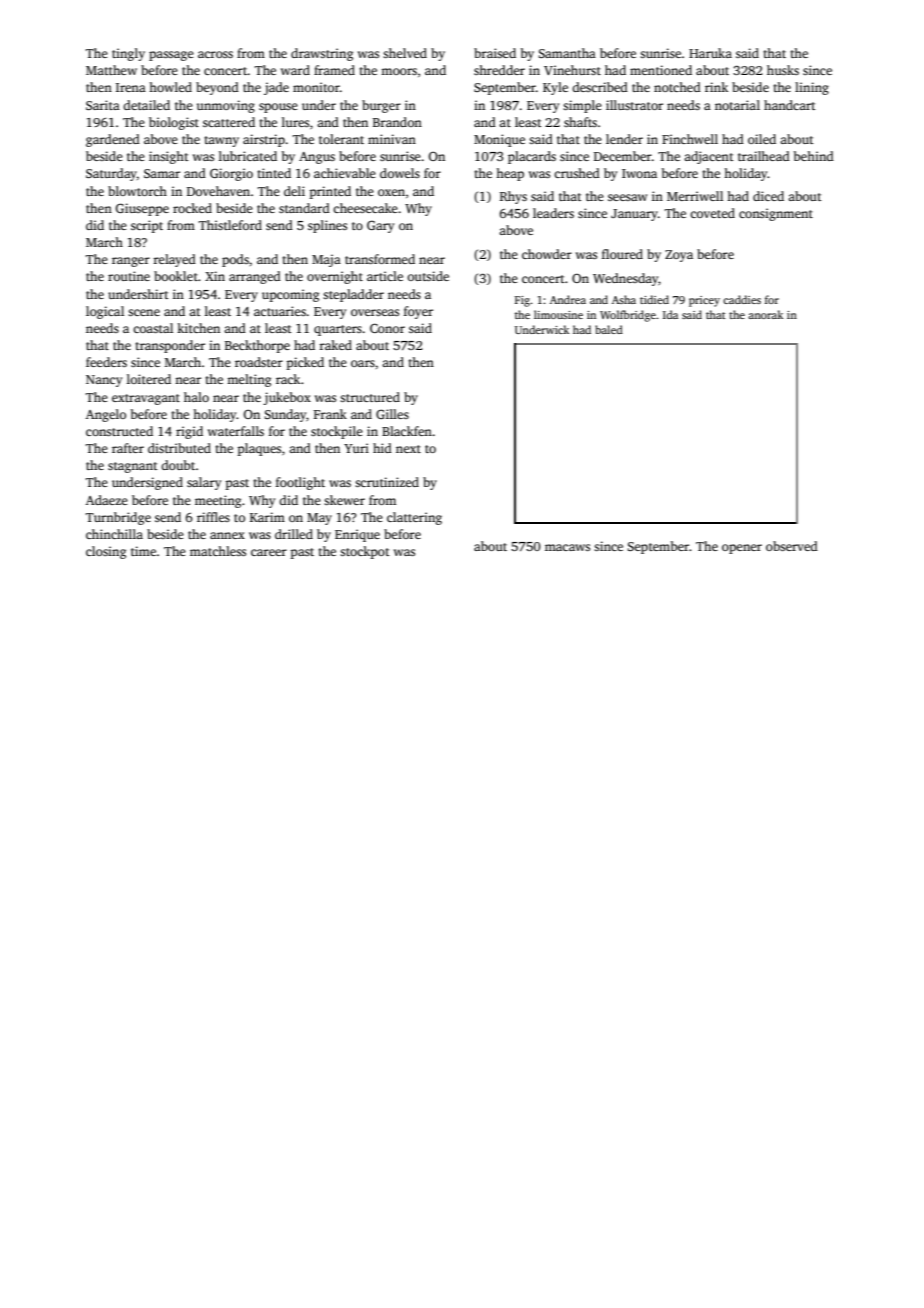  I want to click on illustrator, so click(634, 105).
